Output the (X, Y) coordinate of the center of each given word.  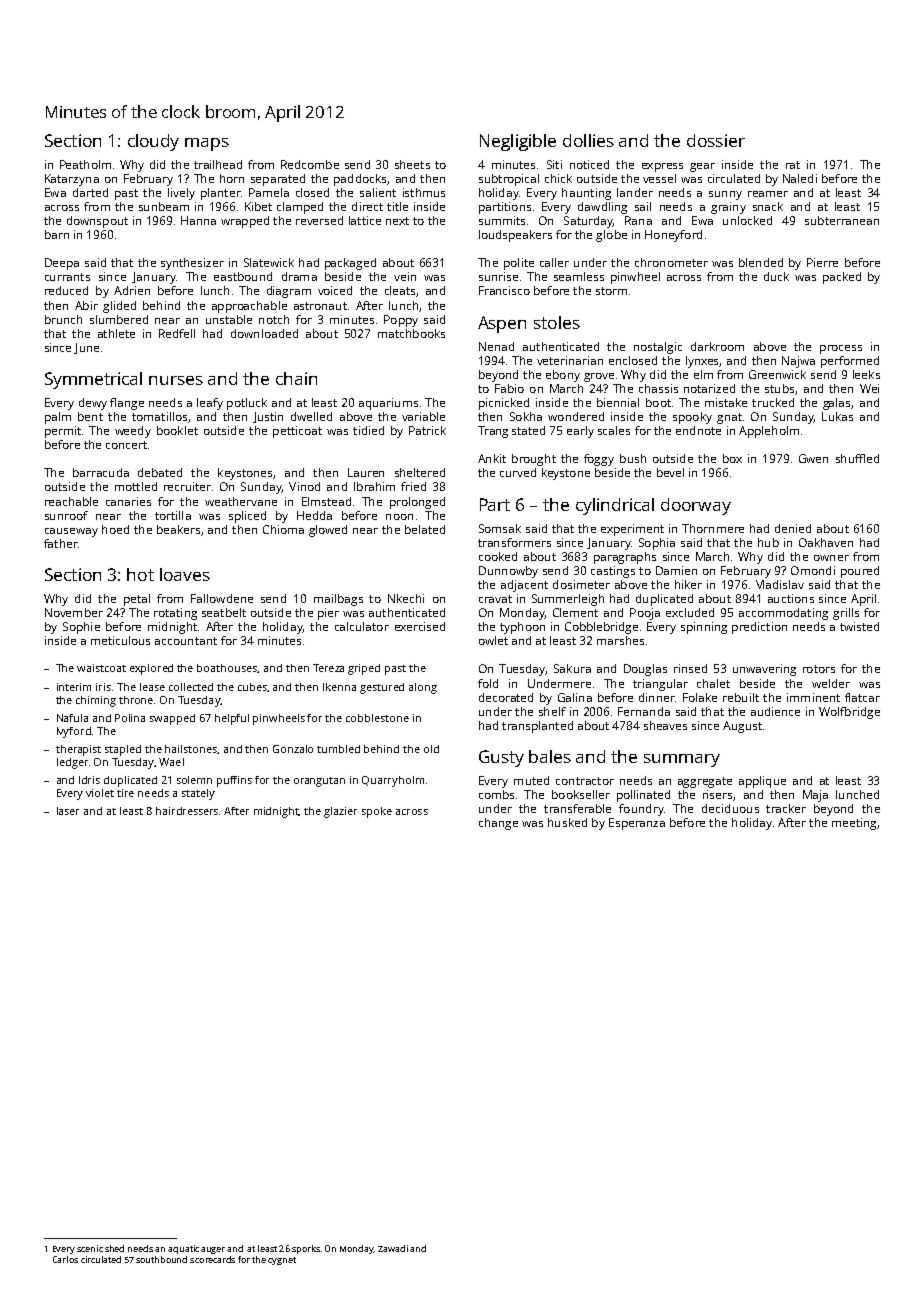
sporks (306, 1249)
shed (114, 1248)
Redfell (177, 333)
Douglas (645, 670)
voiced (335, 290)
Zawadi (393, 1248)
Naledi (800, 178)
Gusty (501, 758)
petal (137, 600)
